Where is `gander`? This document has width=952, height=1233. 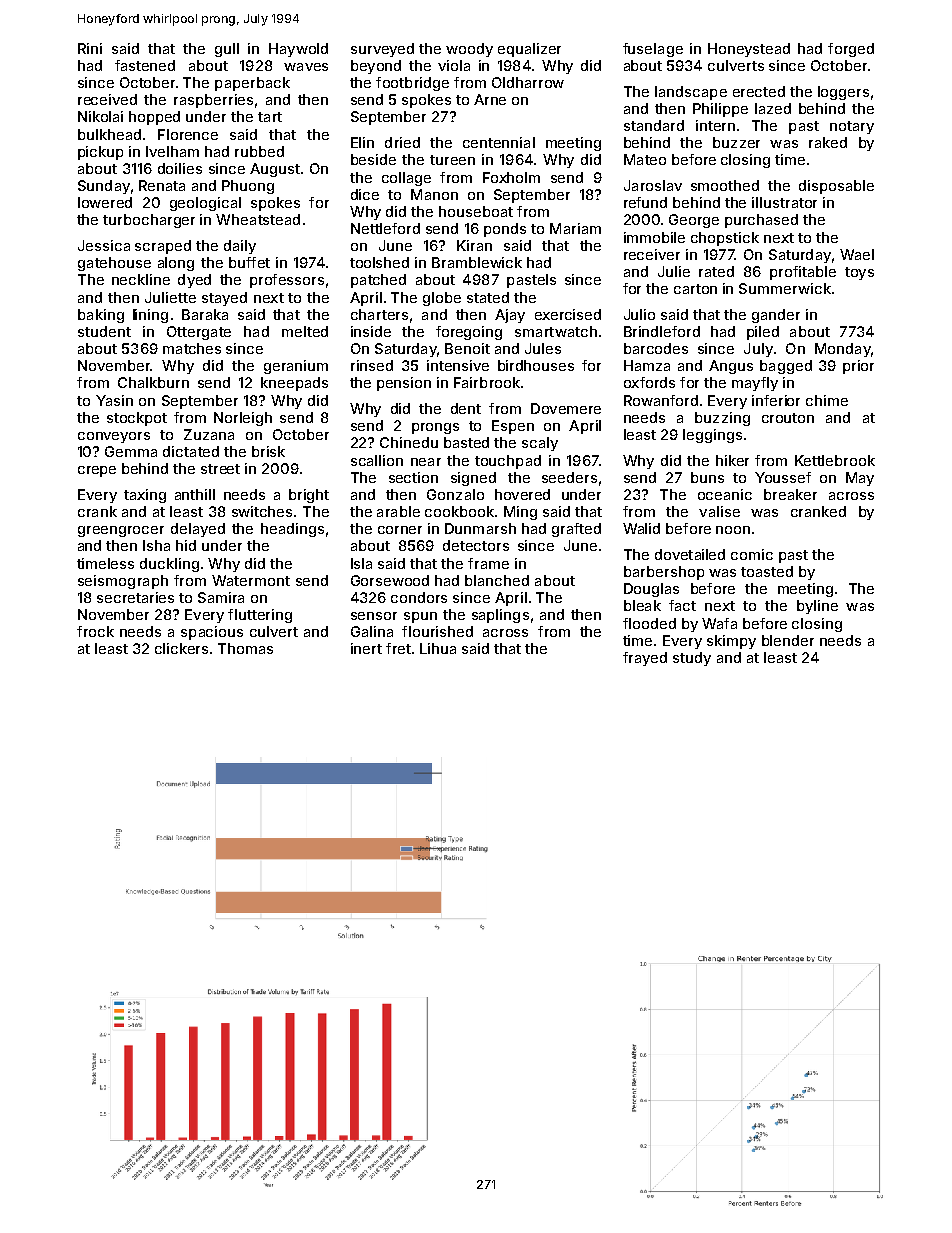 gander is located at coordinates (776, 316).
